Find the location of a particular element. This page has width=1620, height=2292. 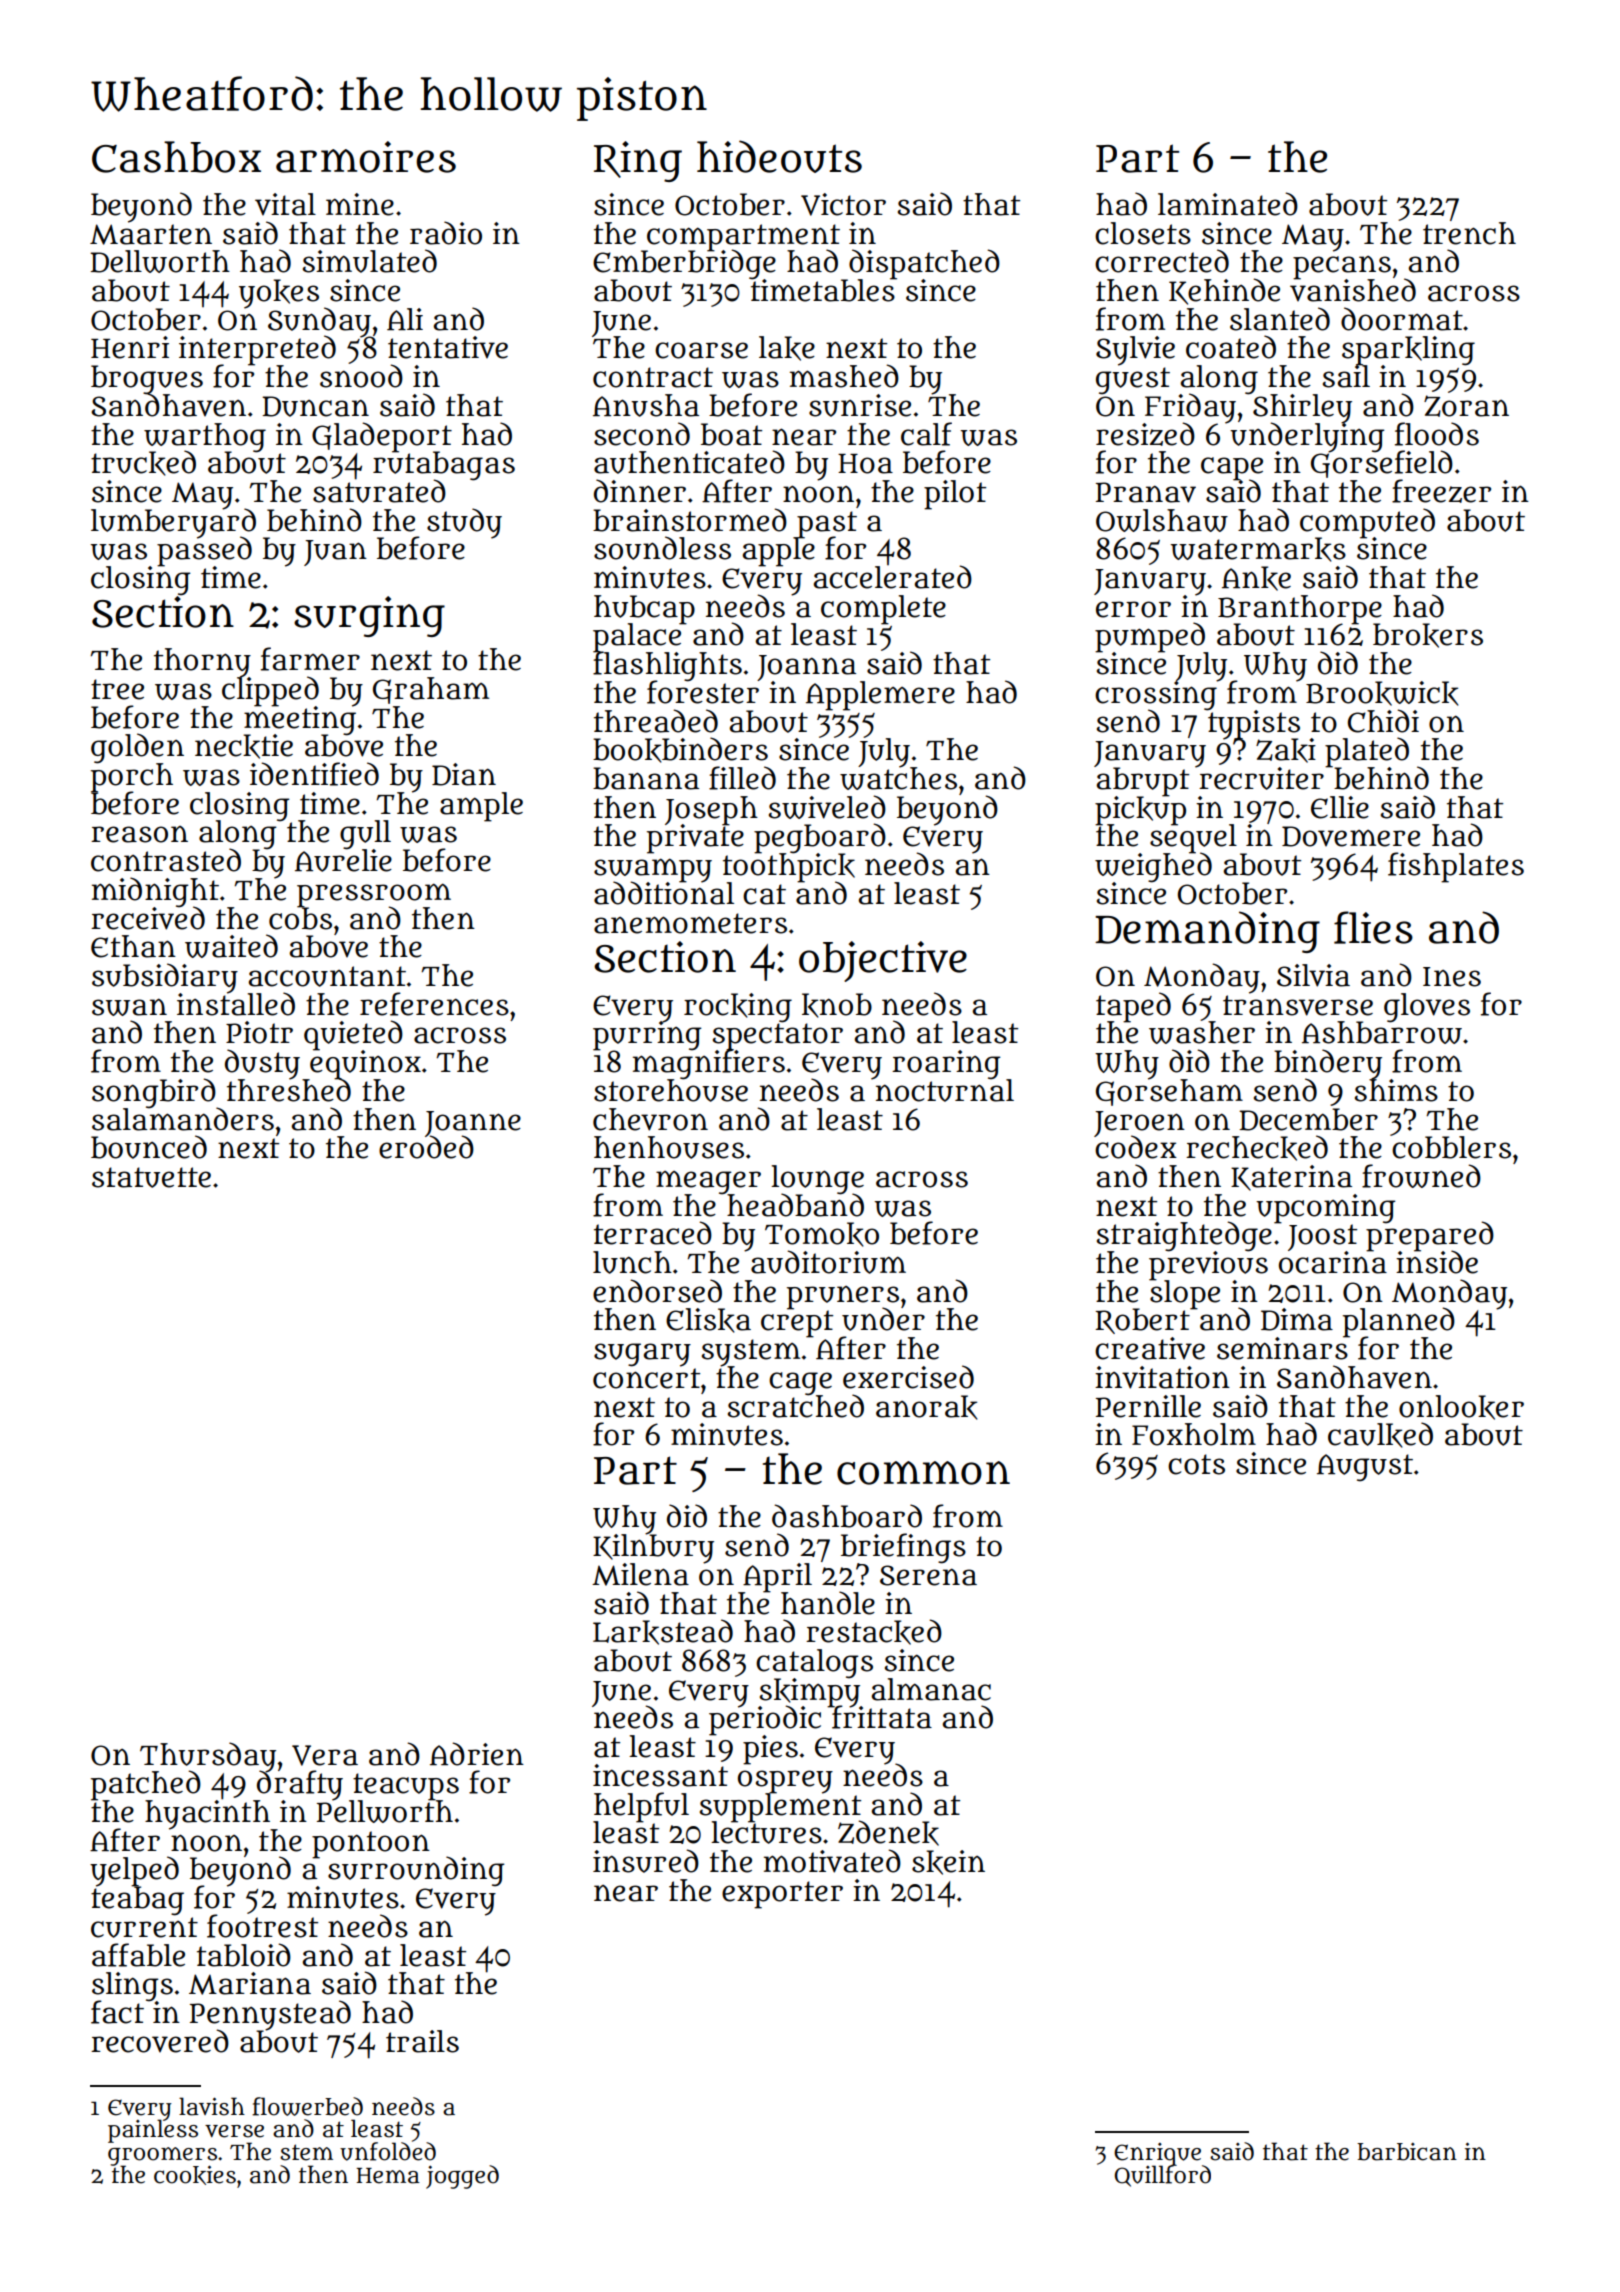

Milena is located at coordinates (640, 1574).
